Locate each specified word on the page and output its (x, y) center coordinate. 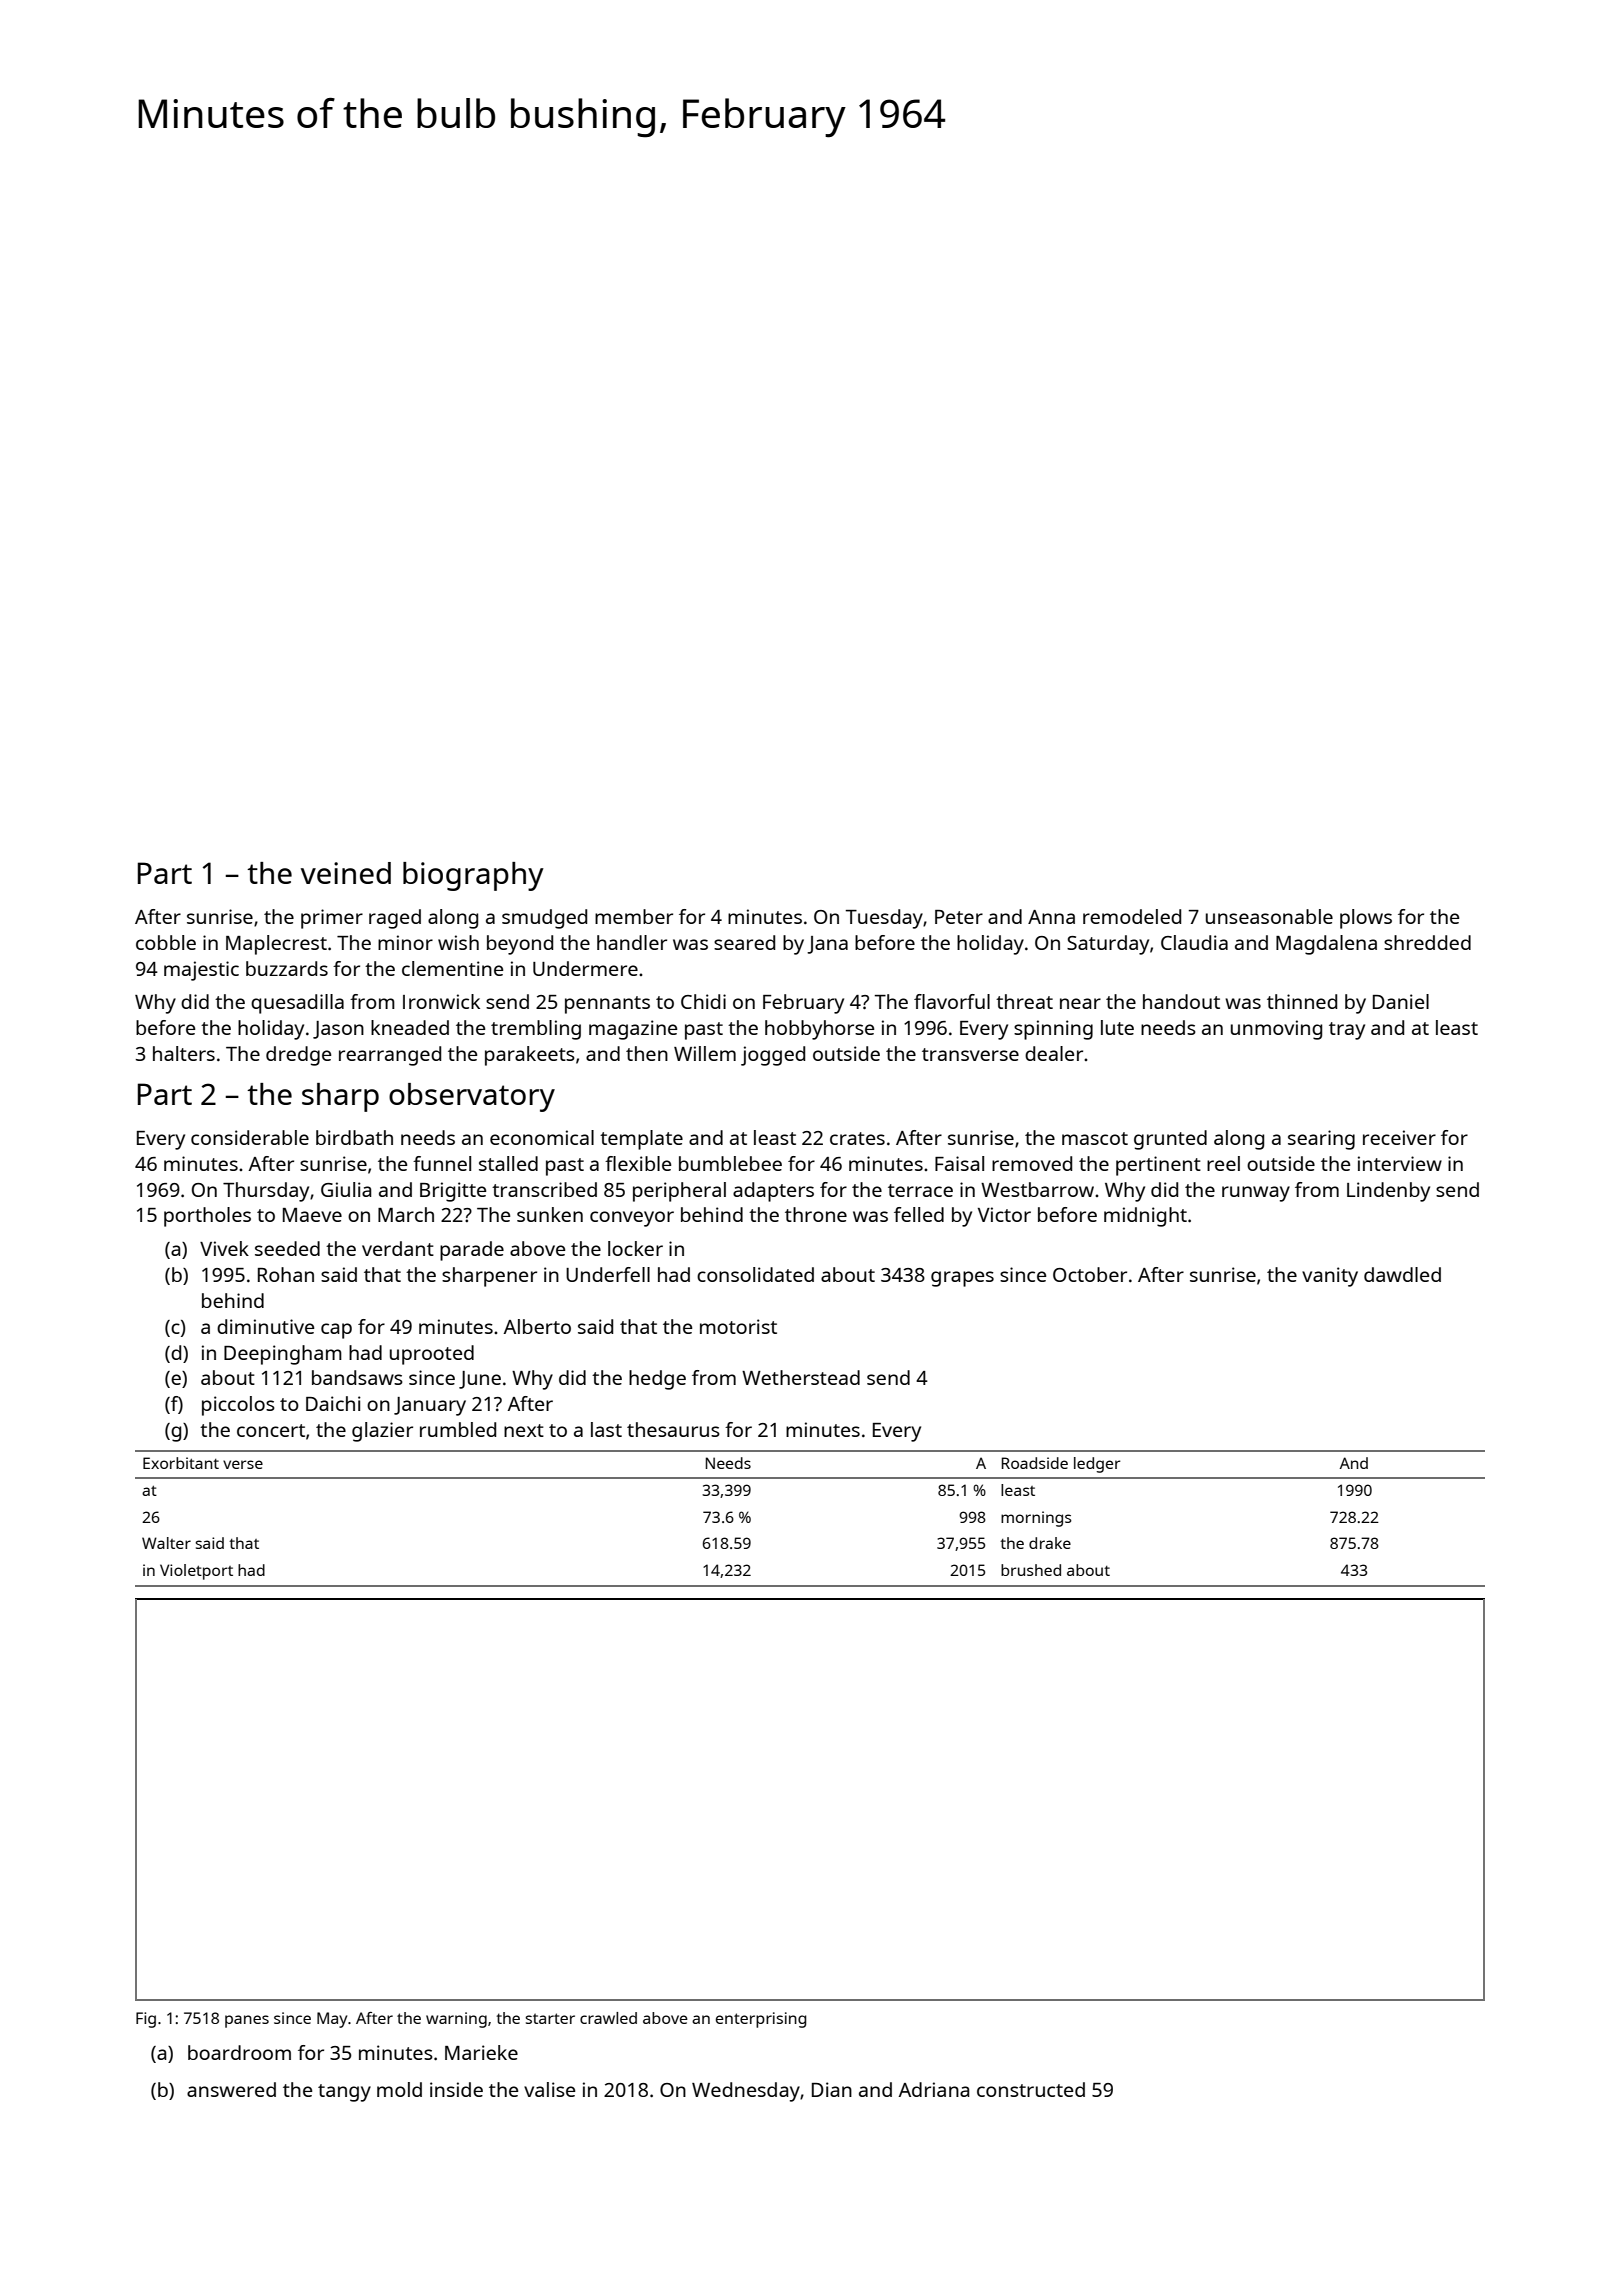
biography (473, 876)
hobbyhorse (819, 1030)
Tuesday (884, 919)
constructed (1031, 2089)
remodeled (1132, 916)
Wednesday (746, 2092)
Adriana (934, 2089)
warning (456, 2020)
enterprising (761, 2020)
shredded (1427, 942)
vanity (1330, 1277)
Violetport (196, 1572)
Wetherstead (801, 1377)
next (524, 1430)
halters (184, 1053)
